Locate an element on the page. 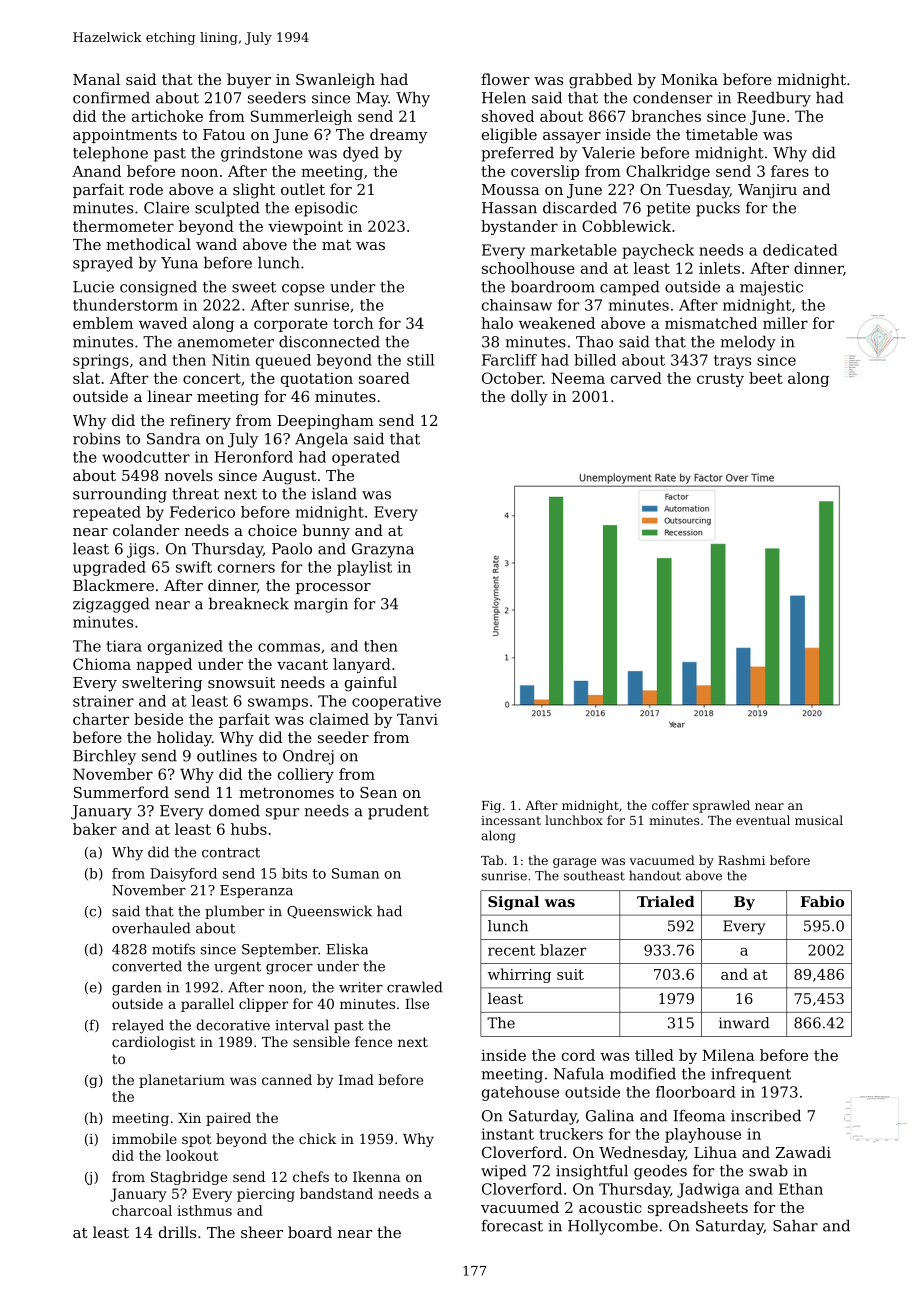 This page has height=1308, width=924. threat is located at coordinates (195, 493).
